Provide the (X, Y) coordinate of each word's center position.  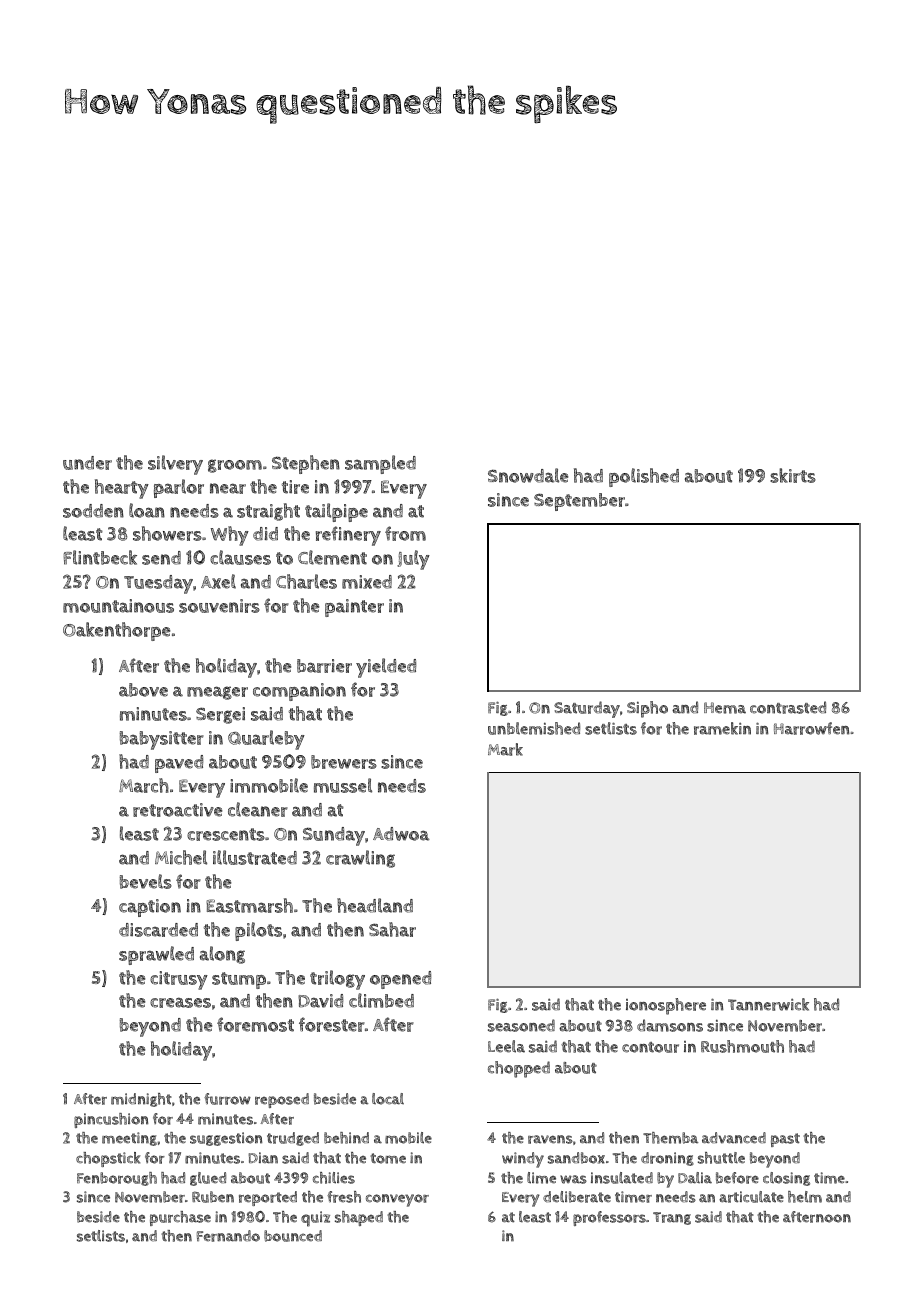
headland (375, 905)
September (579, 502)
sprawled (156, 955)
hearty (122, 489)
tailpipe (336, 512)
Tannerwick (768, 1004)
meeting (129, 1139)
